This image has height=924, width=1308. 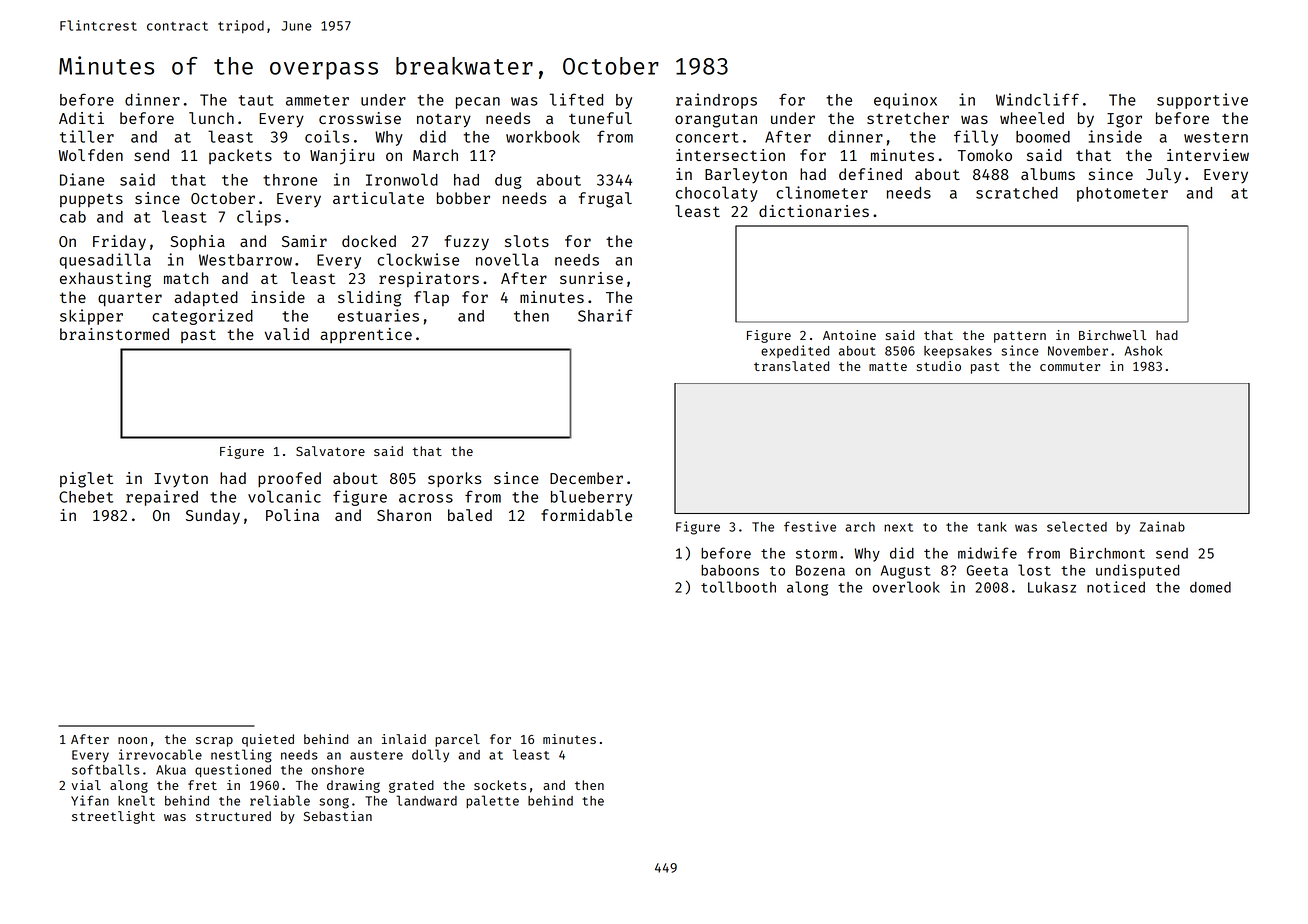 What do you see at coordinates (738, 587) in the image?
I see `tollbooth` at bounding box center [738, 587].
